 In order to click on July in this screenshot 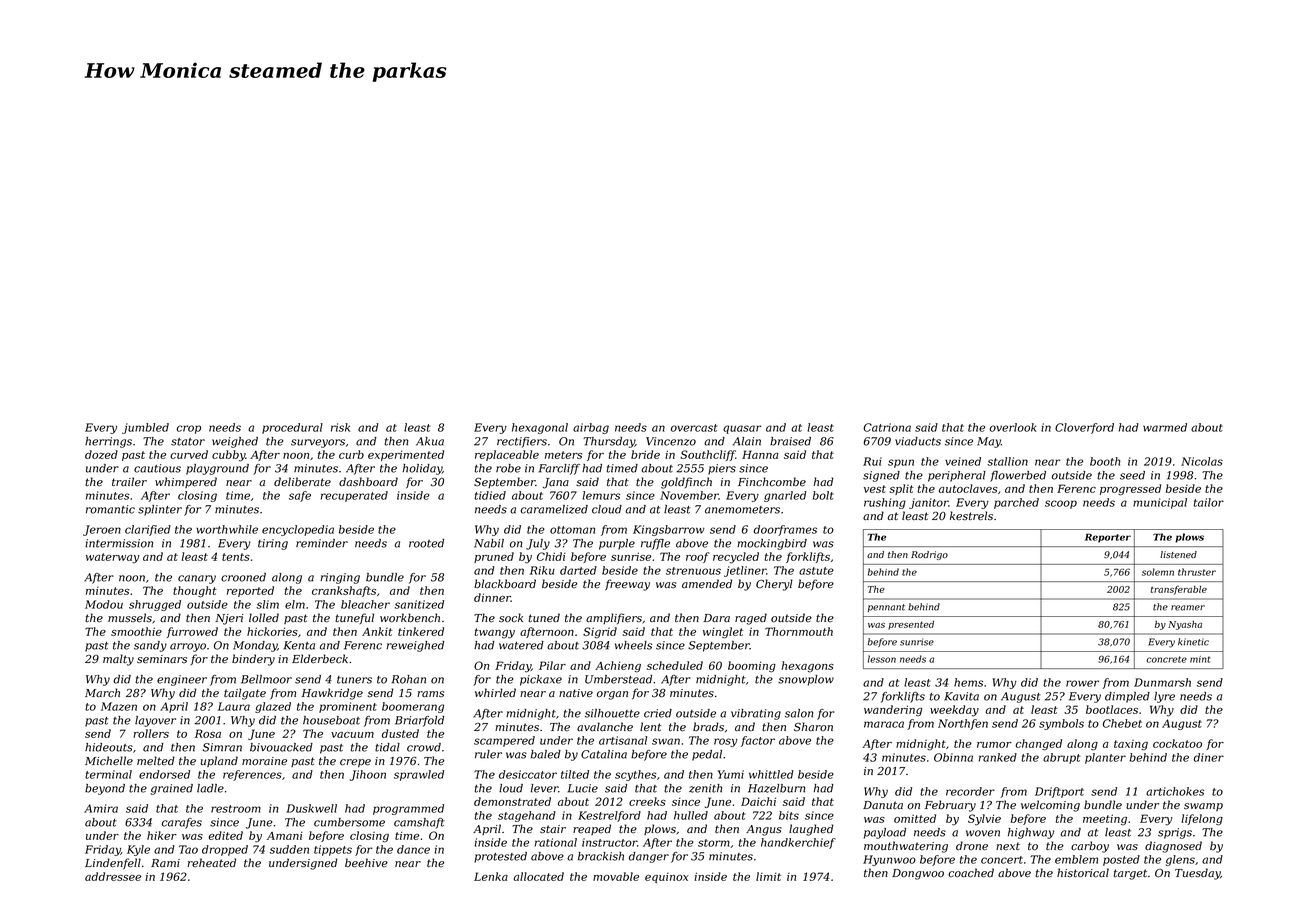, I will do `click(538, 544)`.
